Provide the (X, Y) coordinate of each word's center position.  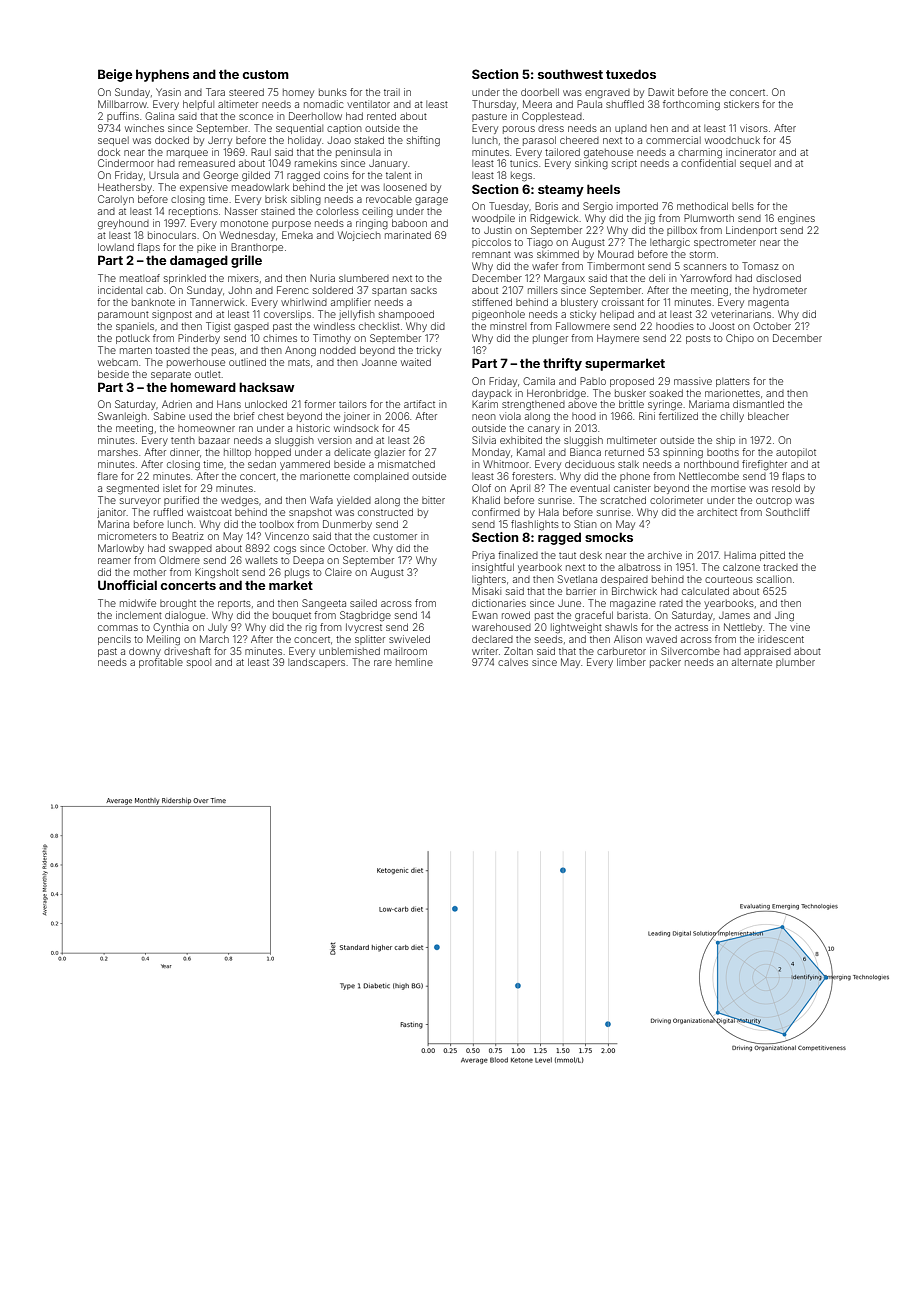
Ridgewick (554, 219)
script (624, 164)
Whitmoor (506, 464)
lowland (116, 247)
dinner (185, 452)
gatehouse (608, 154)
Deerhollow (315, 116)
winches (144, 128)
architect (717, 512)
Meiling (163, 640)
